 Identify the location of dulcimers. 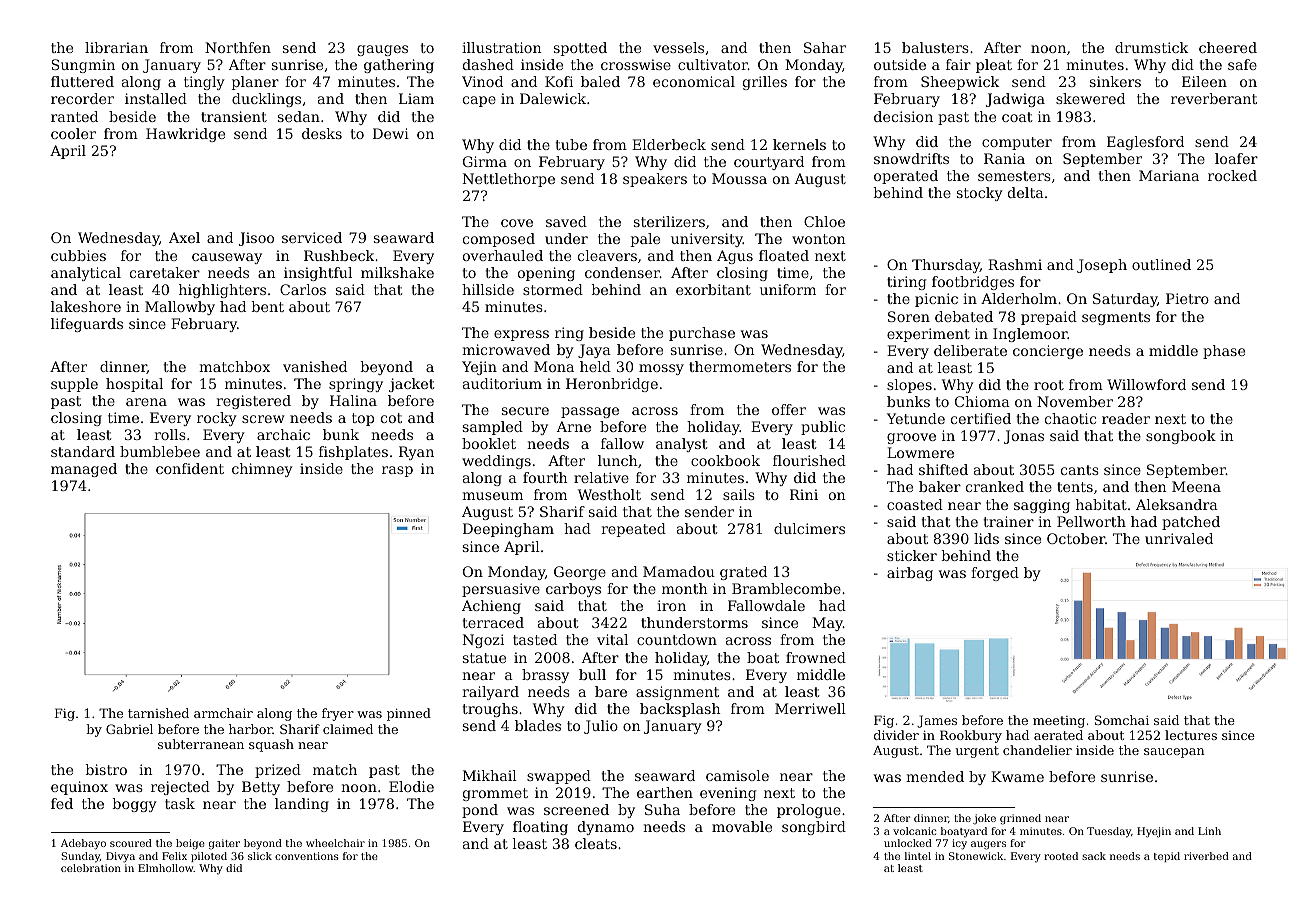
(809, 528).
